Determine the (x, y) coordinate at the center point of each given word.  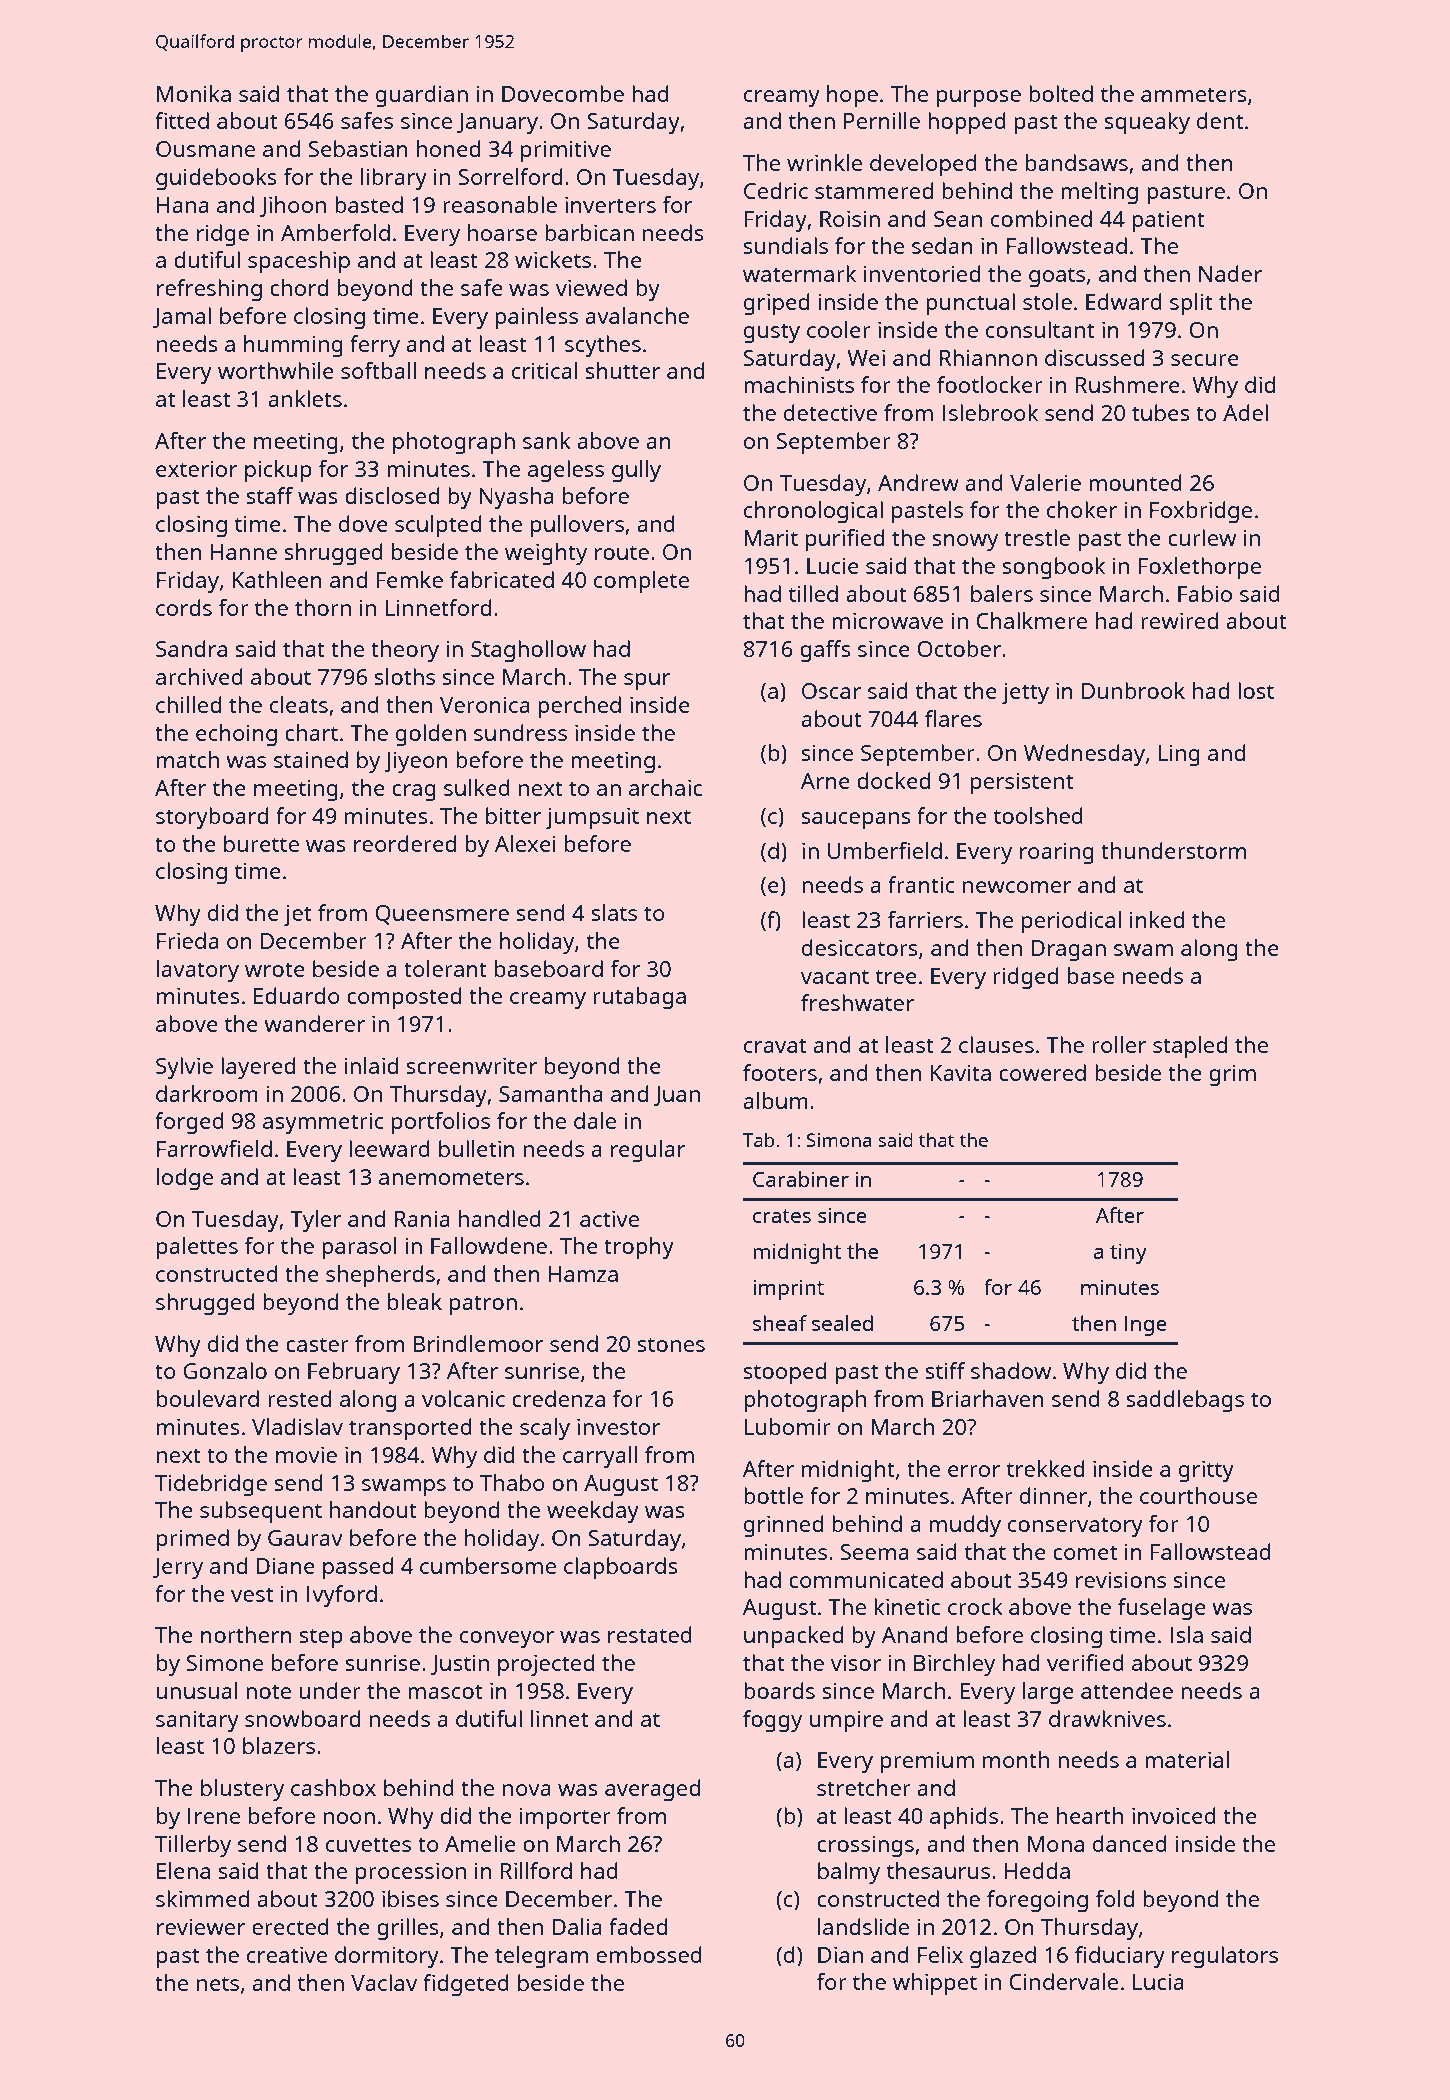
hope (852, 96)
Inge (1146, 1326)
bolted (1061, 93)
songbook (1053, 568)
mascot (445, 1691)
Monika (194, 93)
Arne (825, 781)
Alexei (525, 843)
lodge (185, 1179)
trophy (639, 1248)
